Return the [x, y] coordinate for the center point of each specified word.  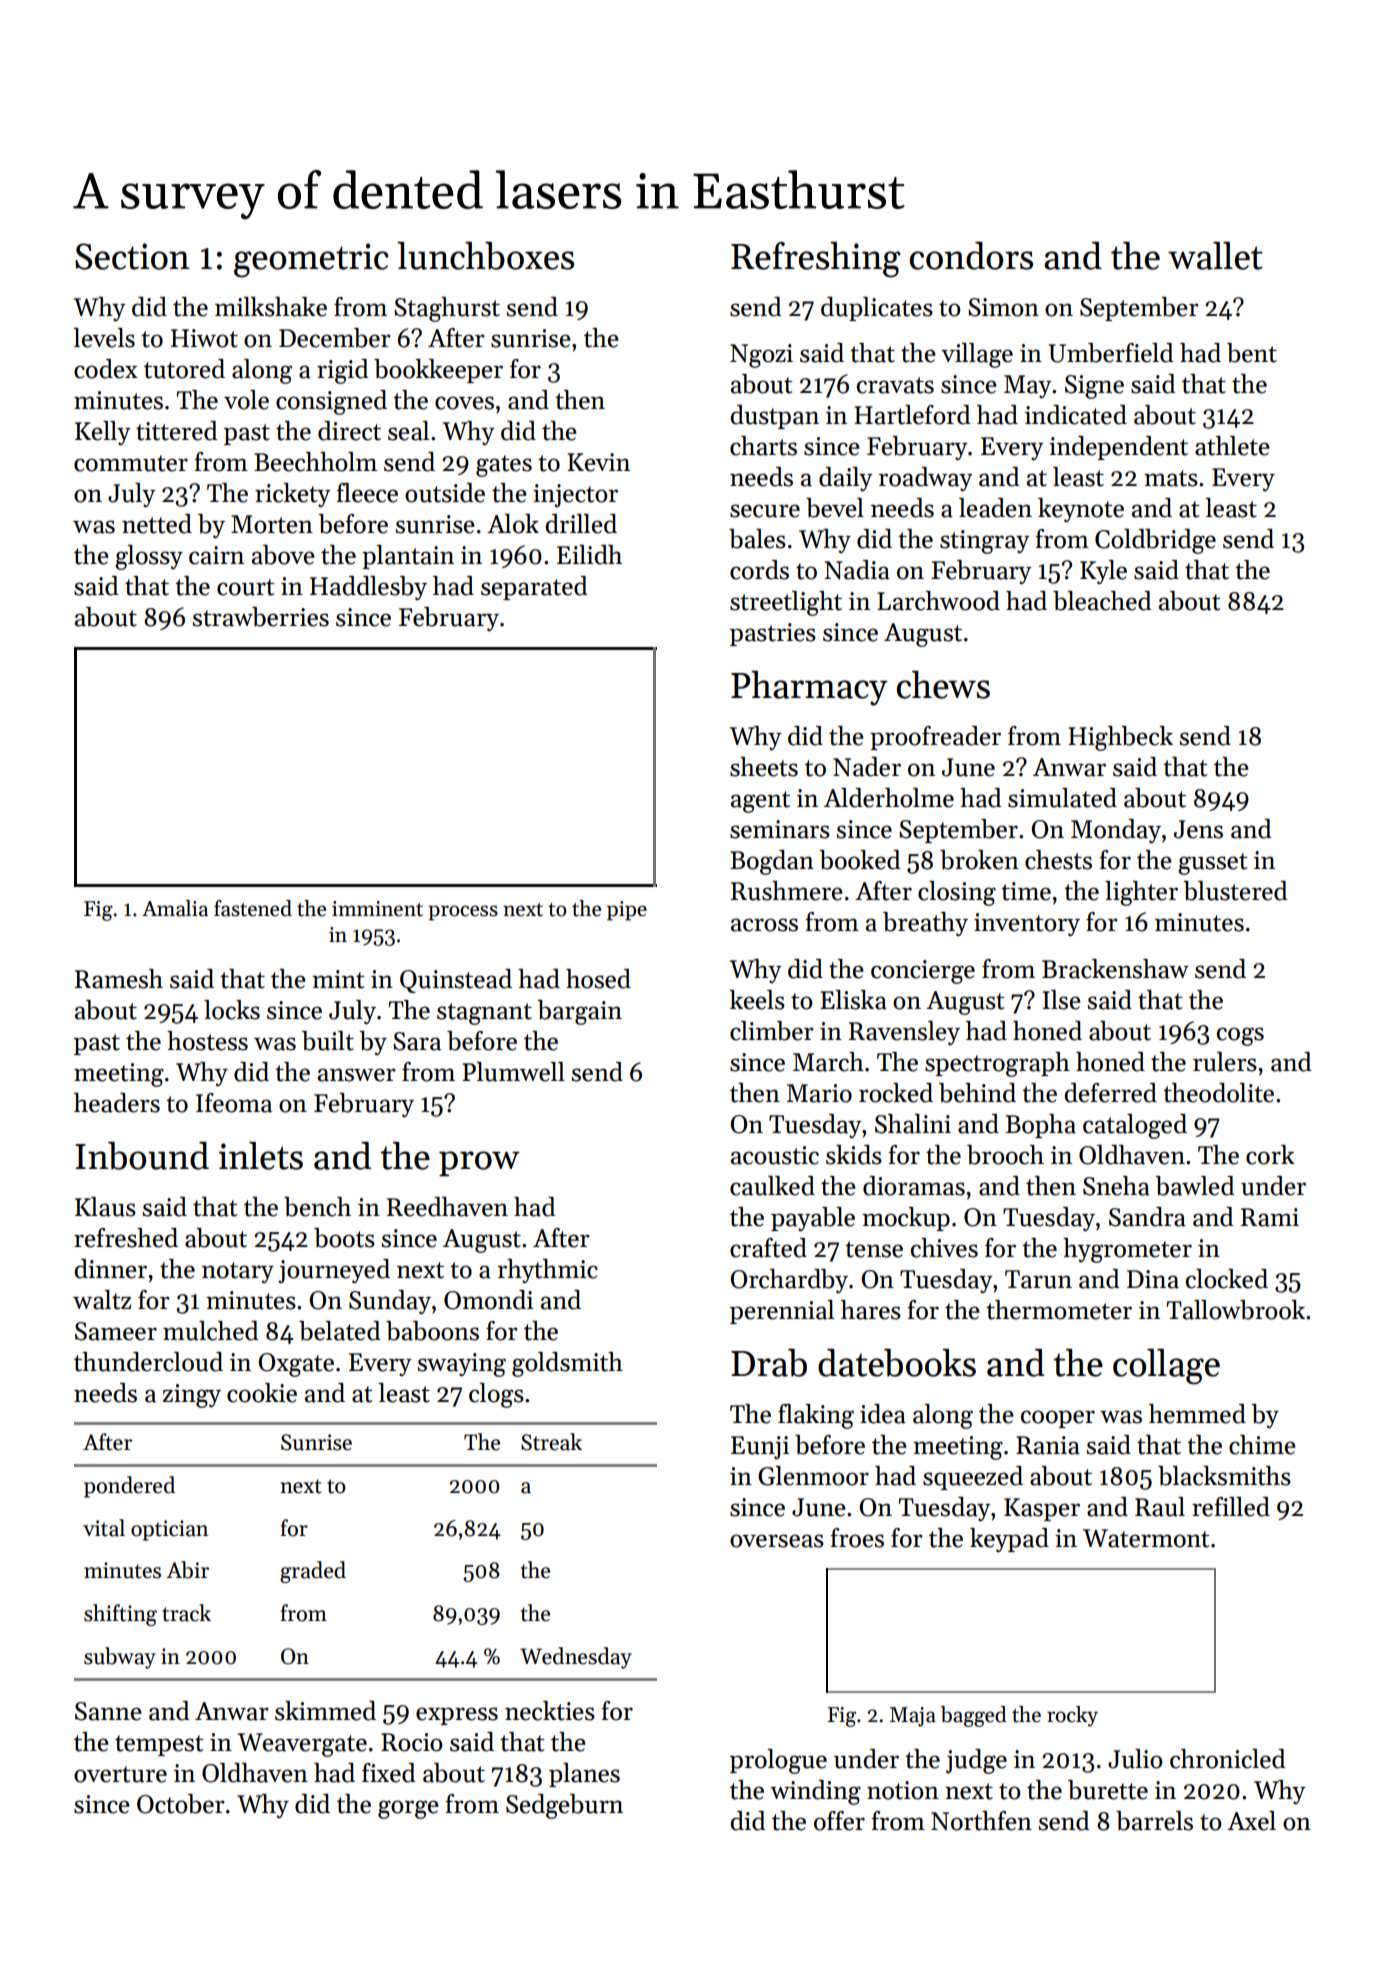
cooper [1058, 1419]
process [463, 913]
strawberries [261, 617]
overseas [777, 1541]
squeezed [973, 1478]
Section [132, 256]
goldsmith [567, 1364]
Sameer [116, 1331]
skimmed [325, 1711]
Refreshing [815, 260]
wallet [1215, 256]
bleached [1102, 601]
